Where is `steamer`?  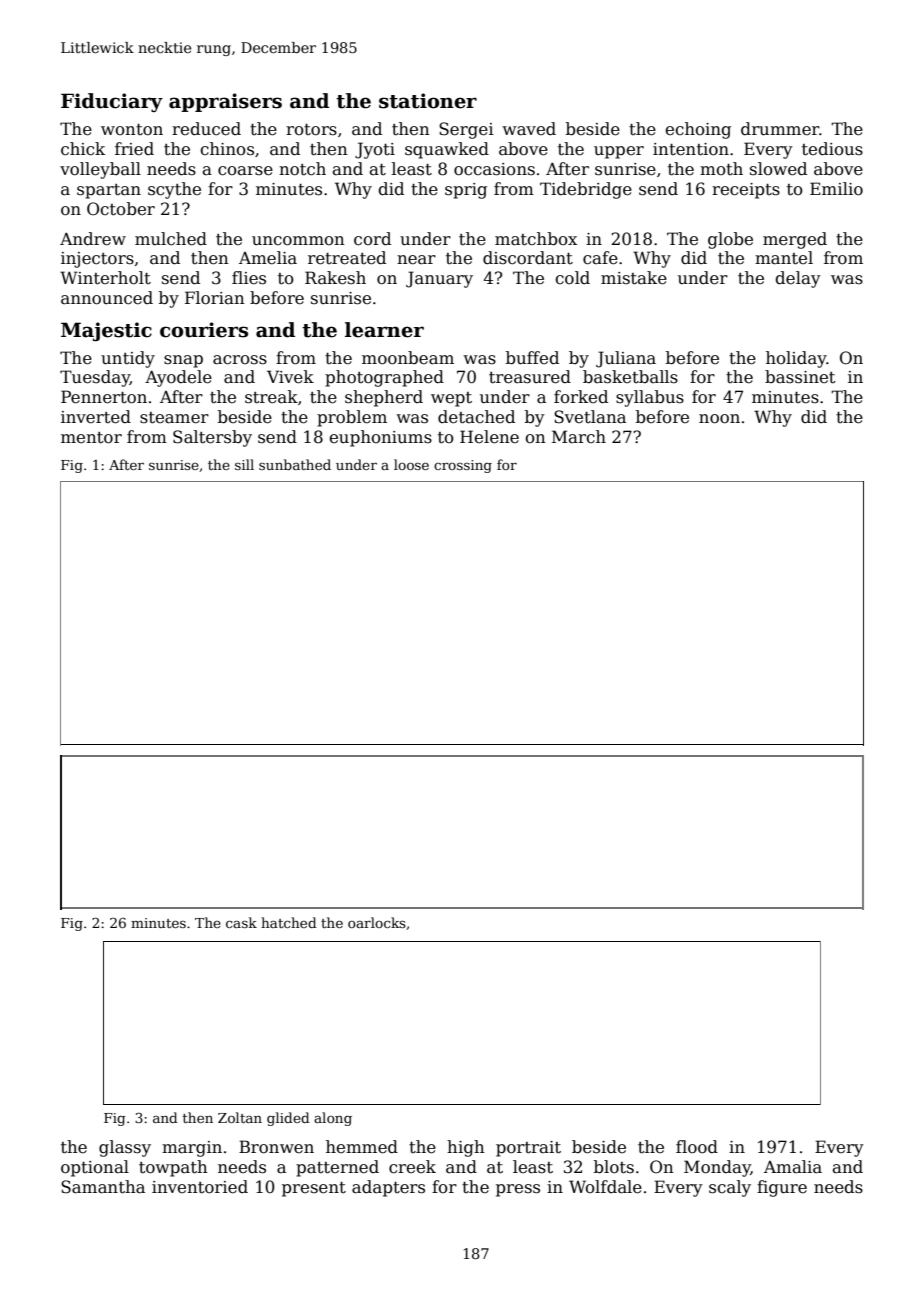 steamer is located at coordinates (174, 418).
